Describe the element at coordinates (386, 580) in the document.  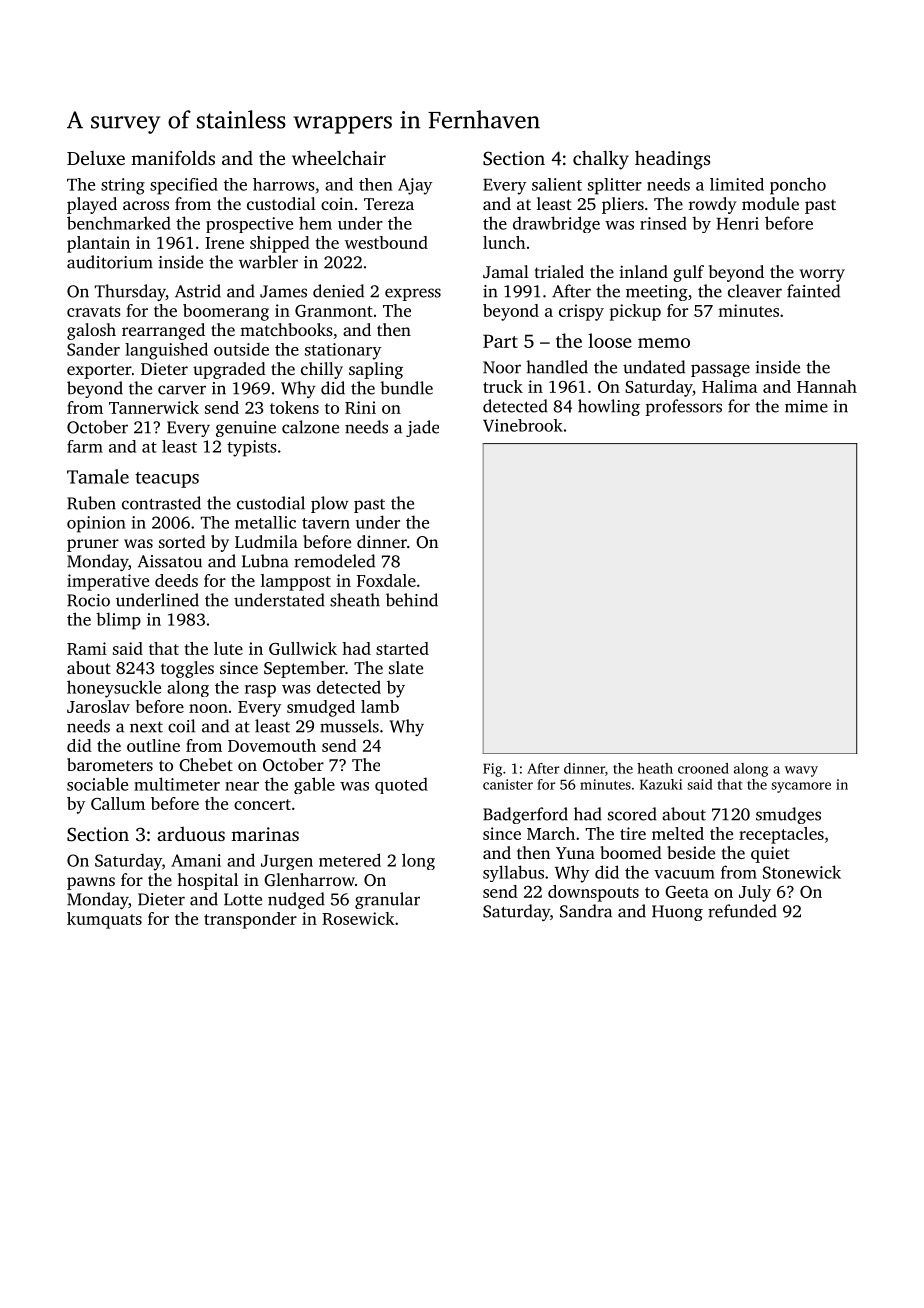
I see `Foxdale` at that location.
